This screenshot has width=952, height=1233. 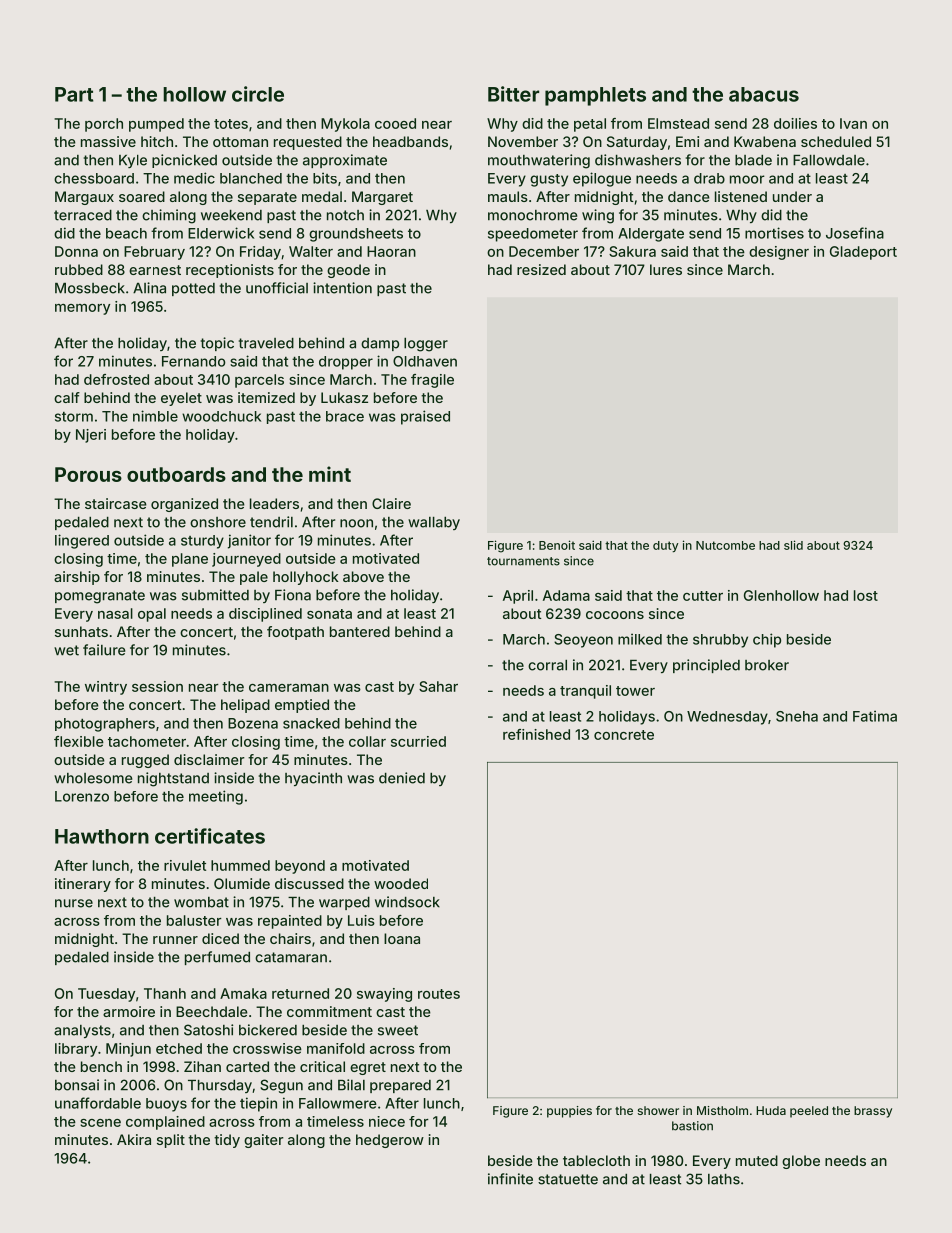 I want to click on Porous, so click(x=88, y=474).
